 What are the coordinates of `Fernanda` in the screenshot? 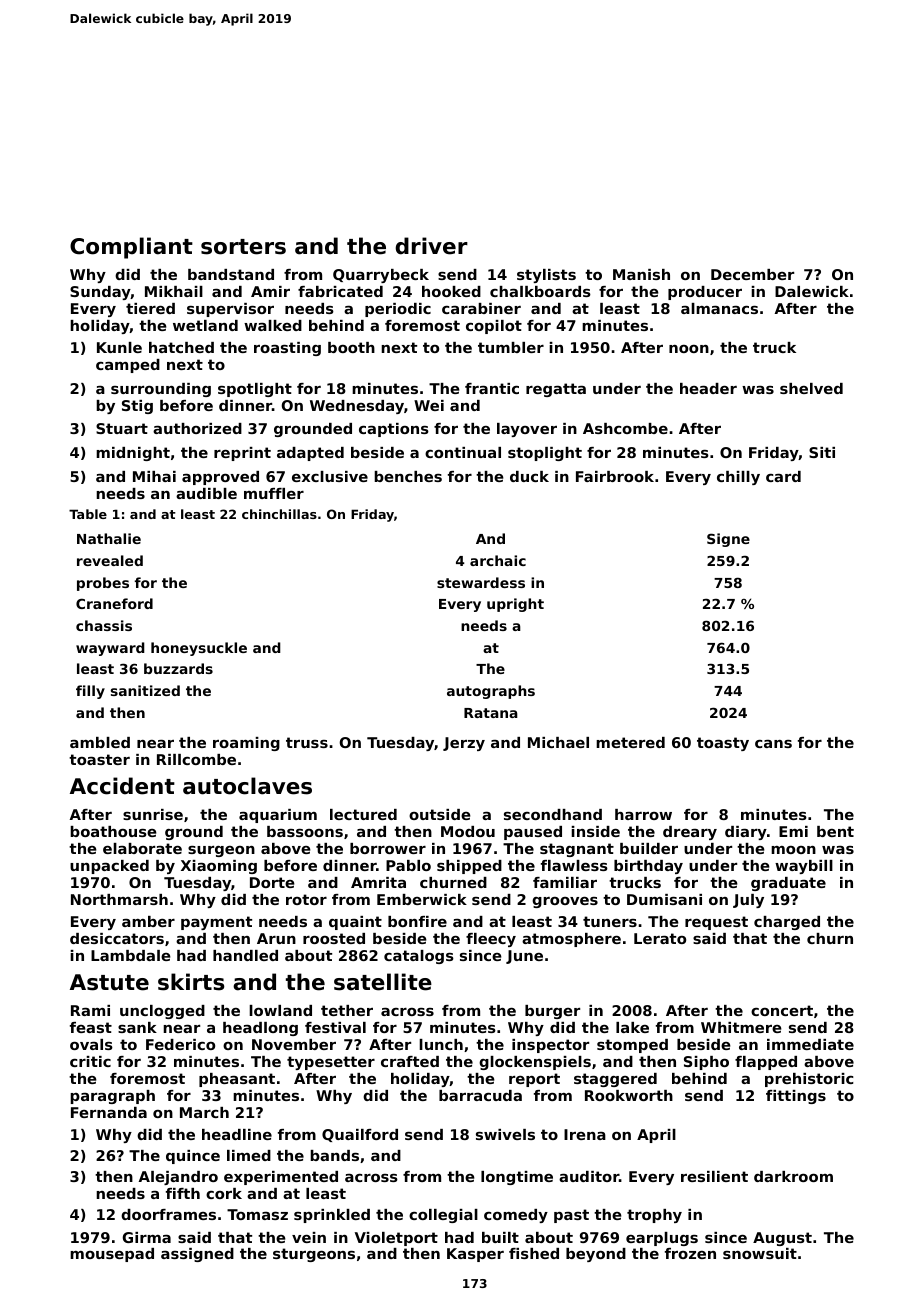 It's located at (109, 1112).
